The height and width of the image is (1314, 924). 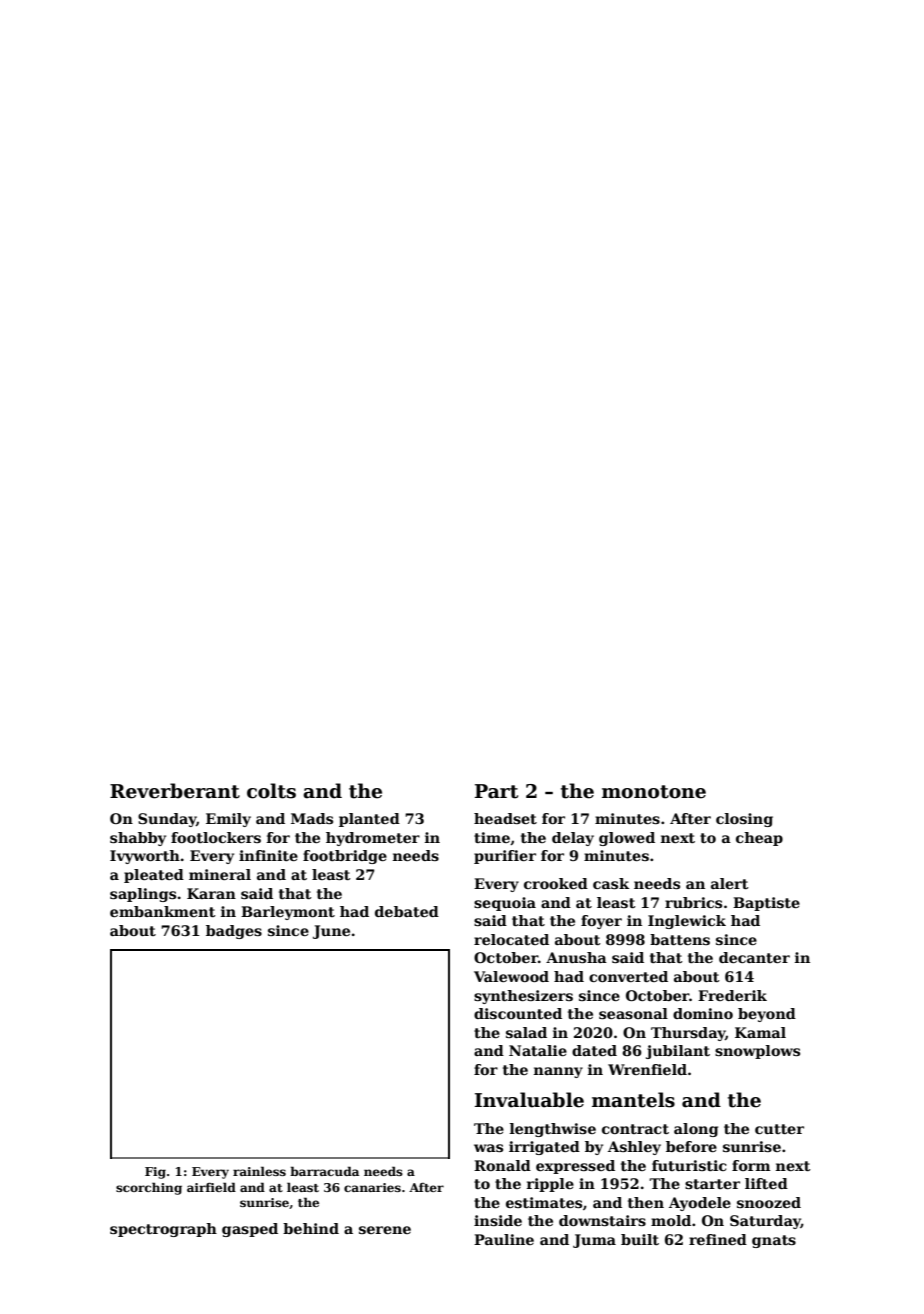 I want to click on serene, so click(x=385, y=1230).
